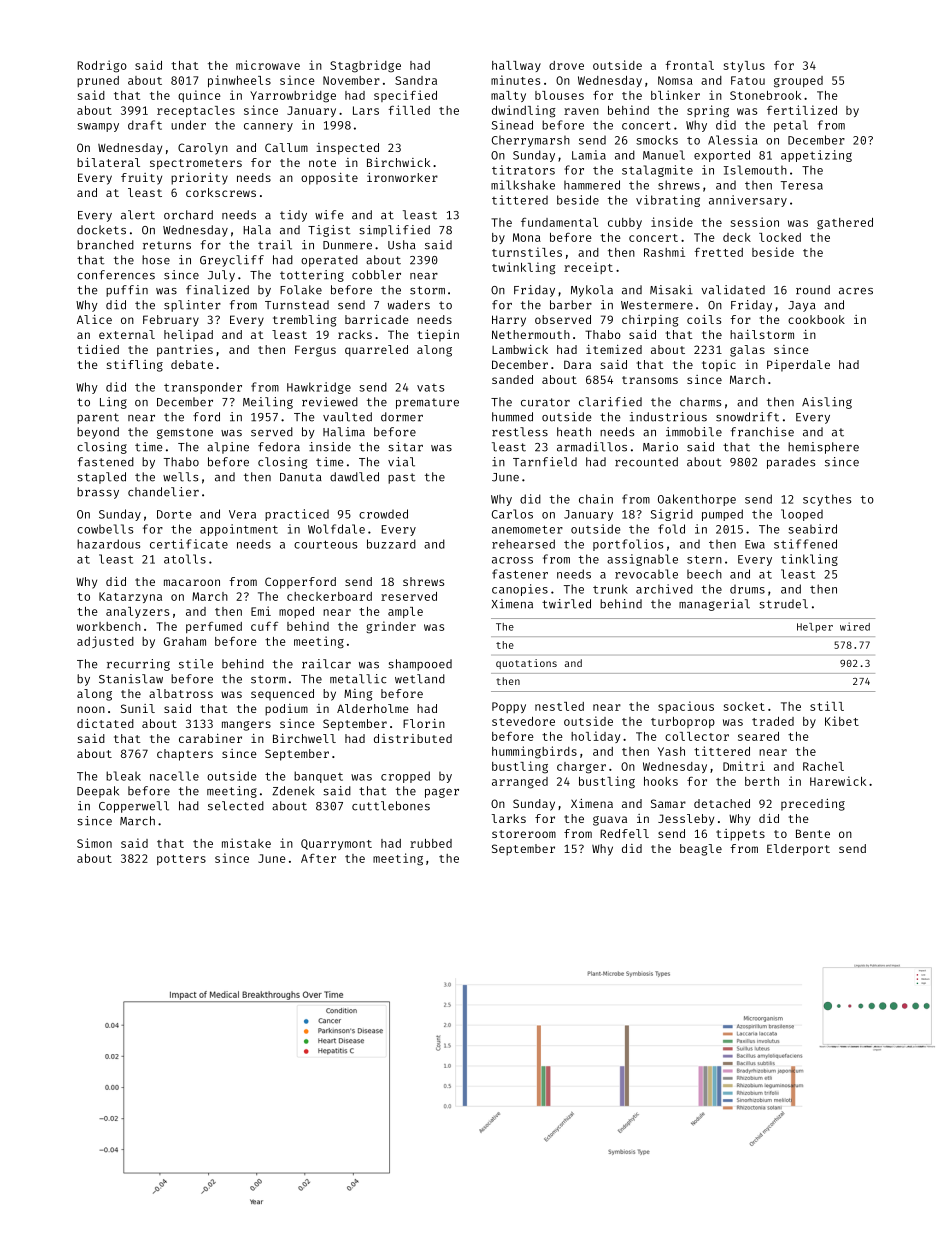 The height and width of the screenshot is (1233, 952). Describe the element at coordinates (293, 96) in the screenshot. I see `Yarrowbridge` at that location.
